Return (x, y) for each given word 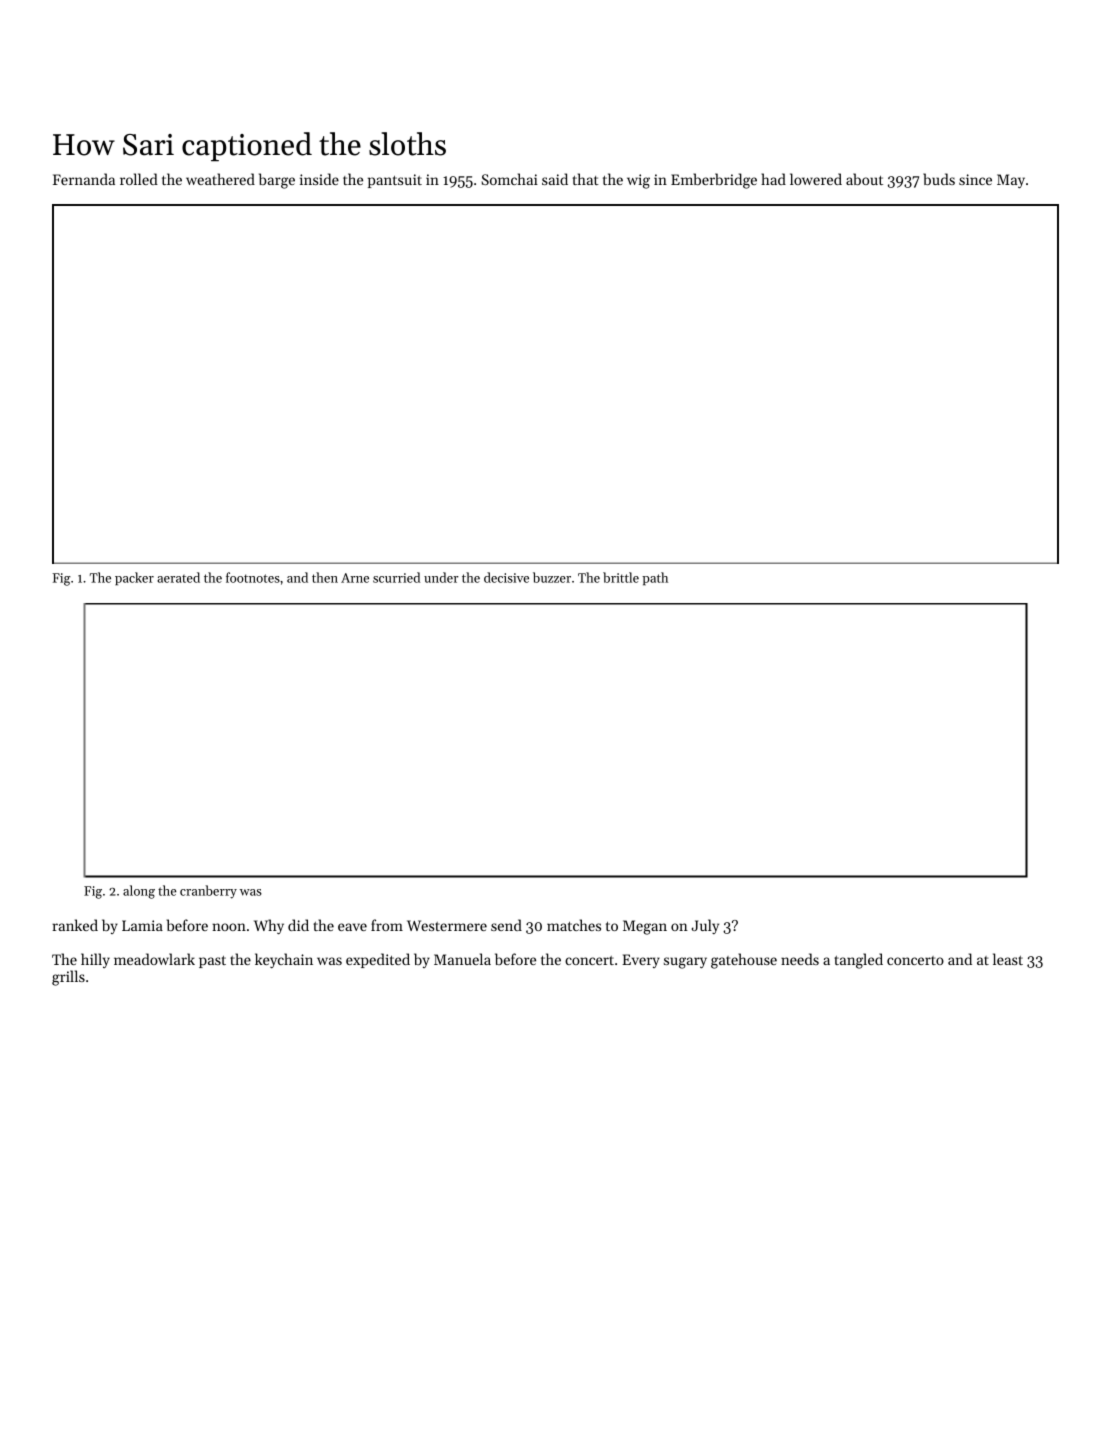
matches (574, 925)
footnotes (253, 577)
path (655, 578)
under (441, 577)
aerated (178, 577)
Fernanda (84, 179)
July (705, 926)
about (864, 179)
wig (638, 181)
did (298, 925)
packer (134, 578)
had (773, 179)
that (586, 179)
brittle (621, 577)
